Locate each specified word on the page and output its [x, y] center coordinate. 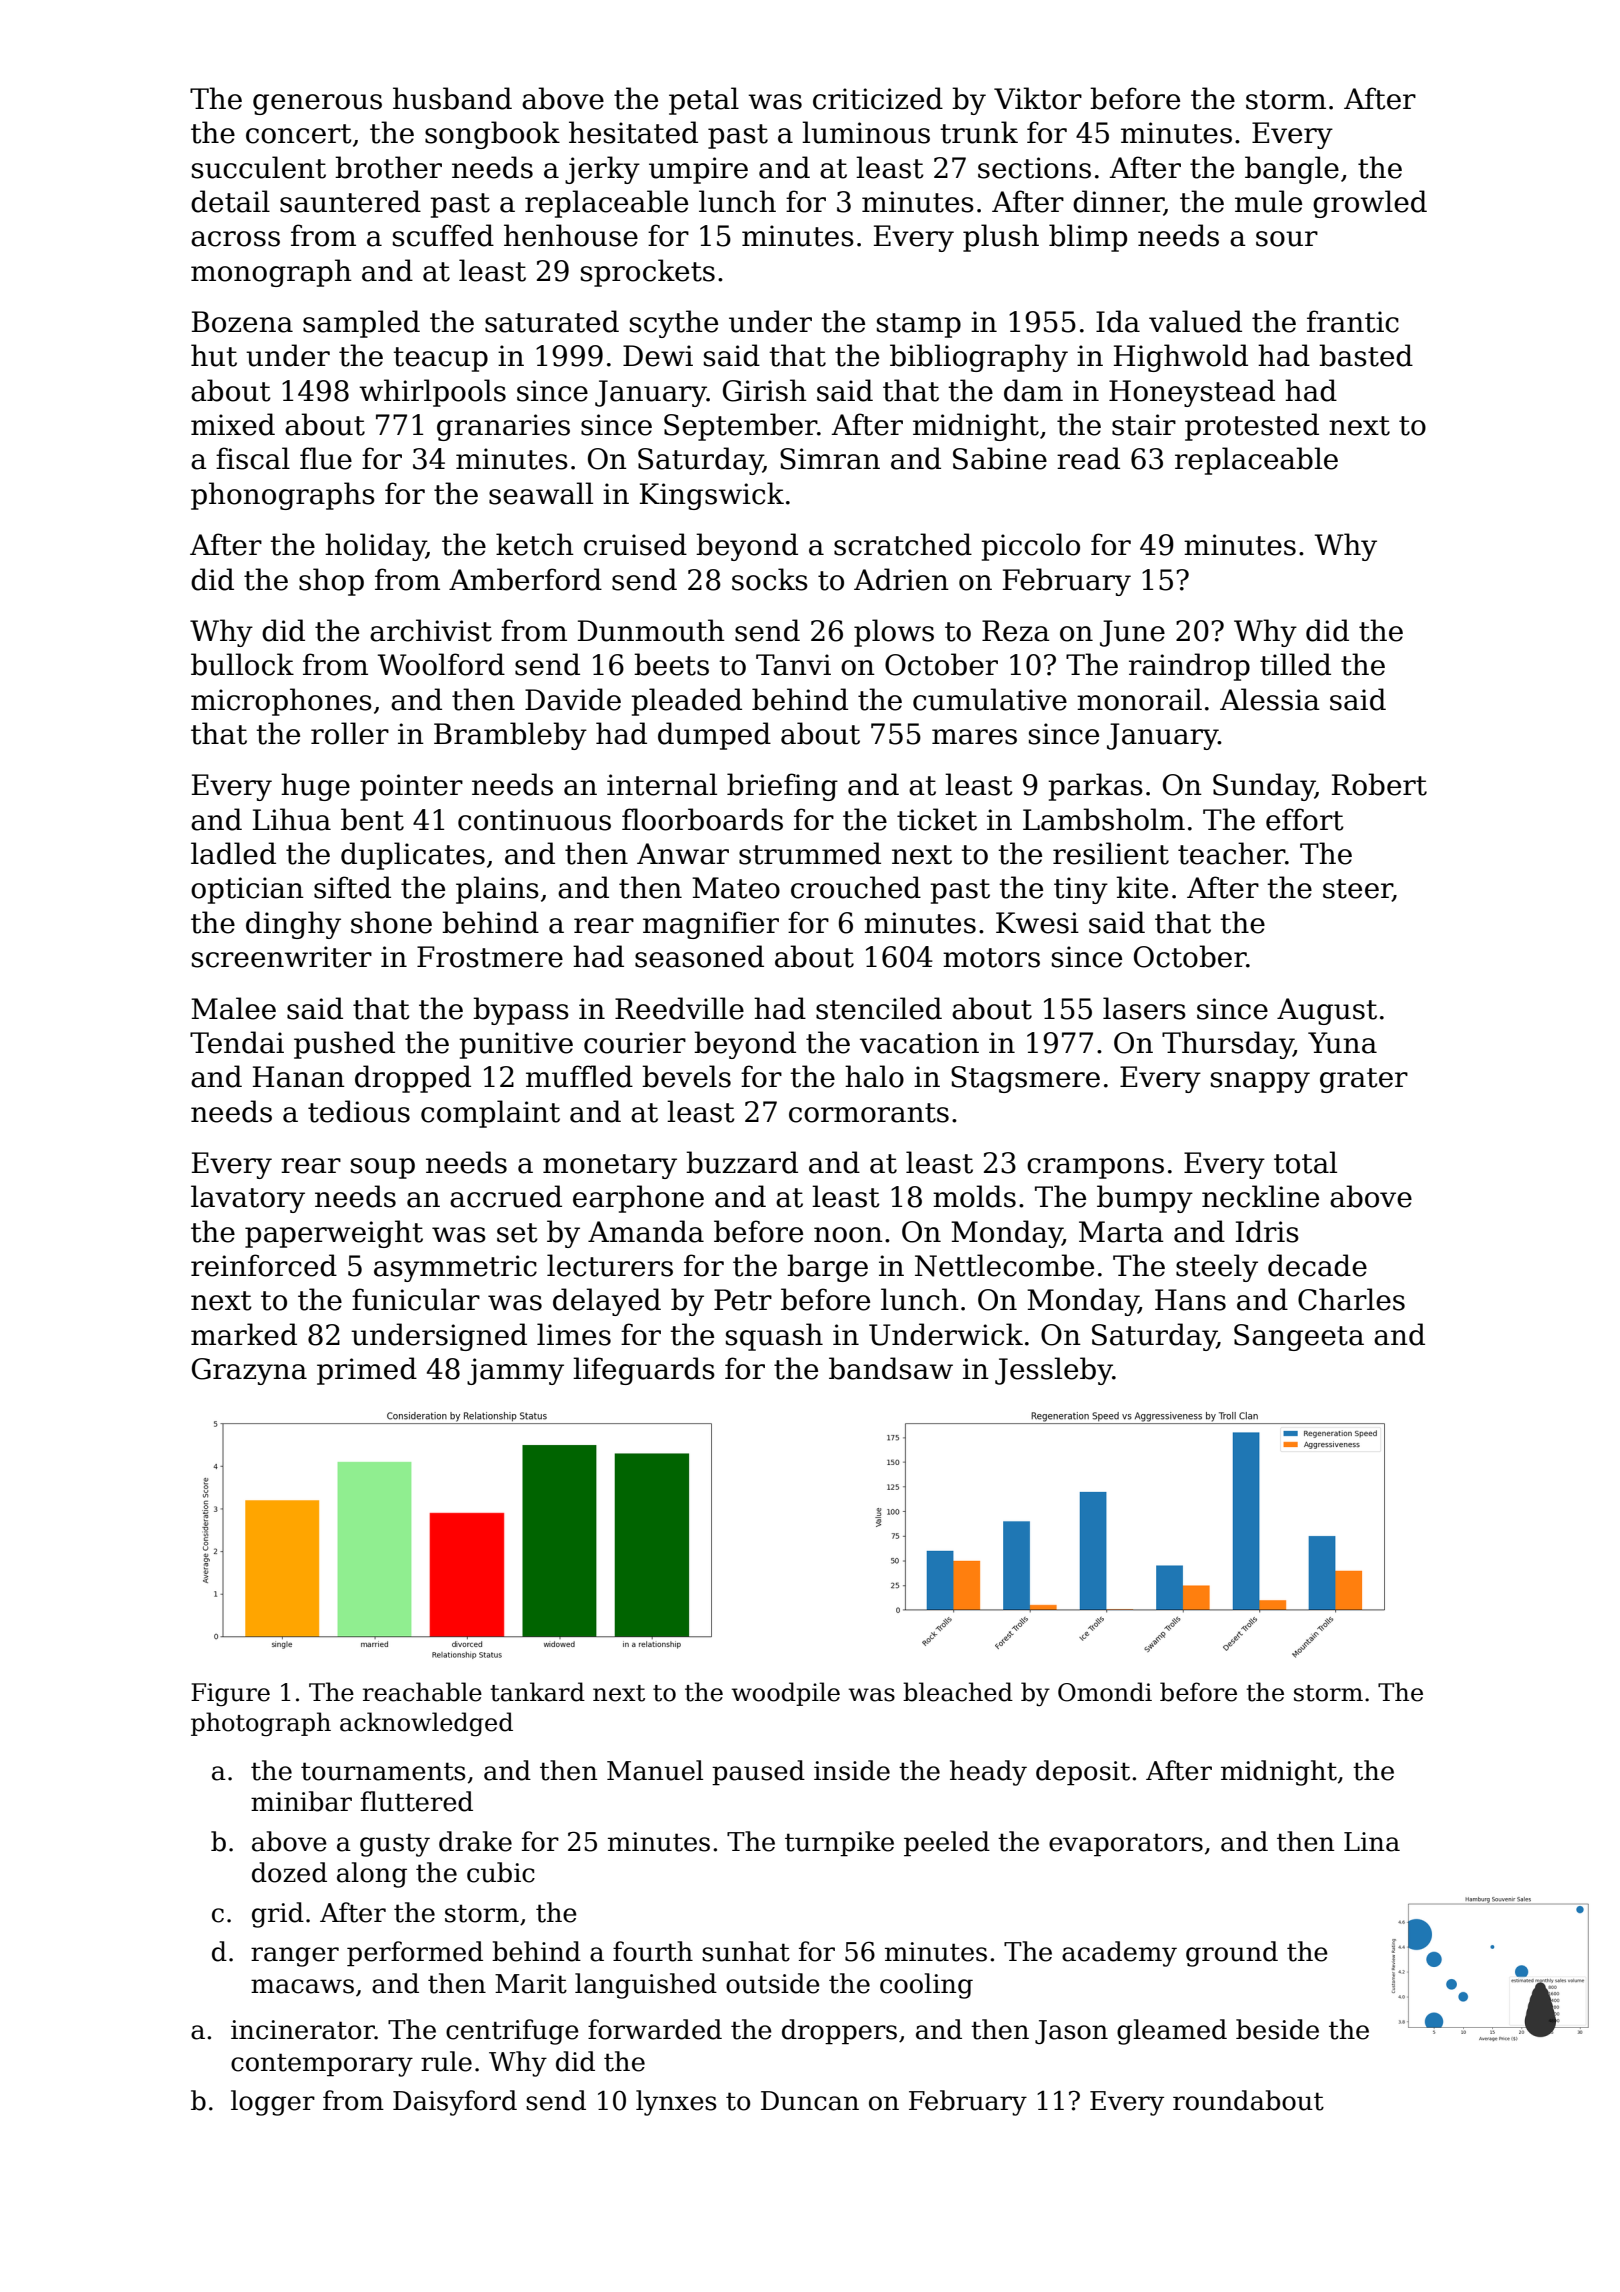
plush [1001, 238]
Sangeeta [1299, 1337]
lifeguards [644, 1371]
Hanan [299, 1077]
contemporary [322, 2065]
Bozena [242, 322]
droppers [839, 2032]
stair [1144, 425]
